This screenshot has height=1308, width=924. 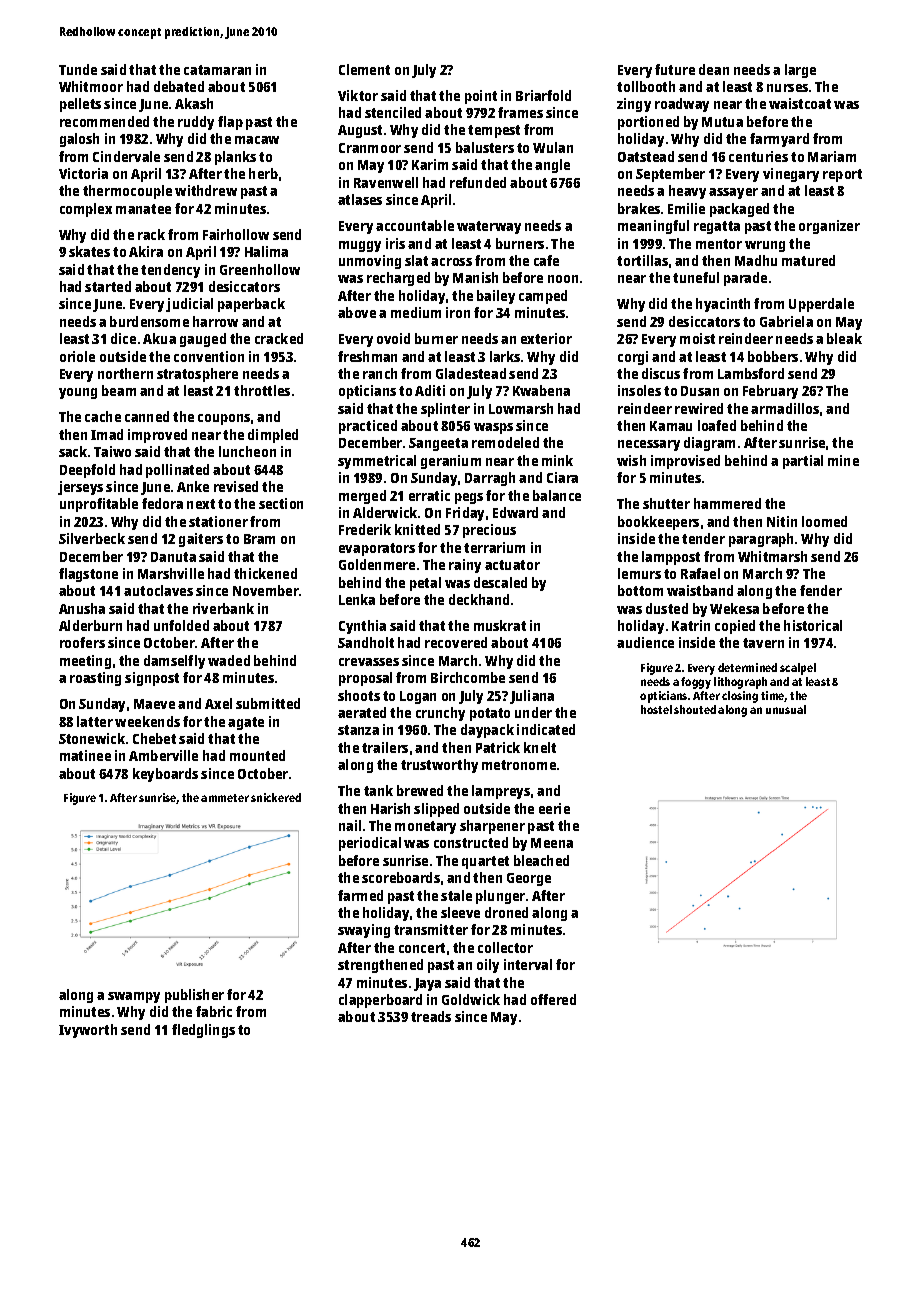 What do you see at coordinates (217, 70) in the screenshot?
I see `catamaran` at bounding box center [217, 70].
